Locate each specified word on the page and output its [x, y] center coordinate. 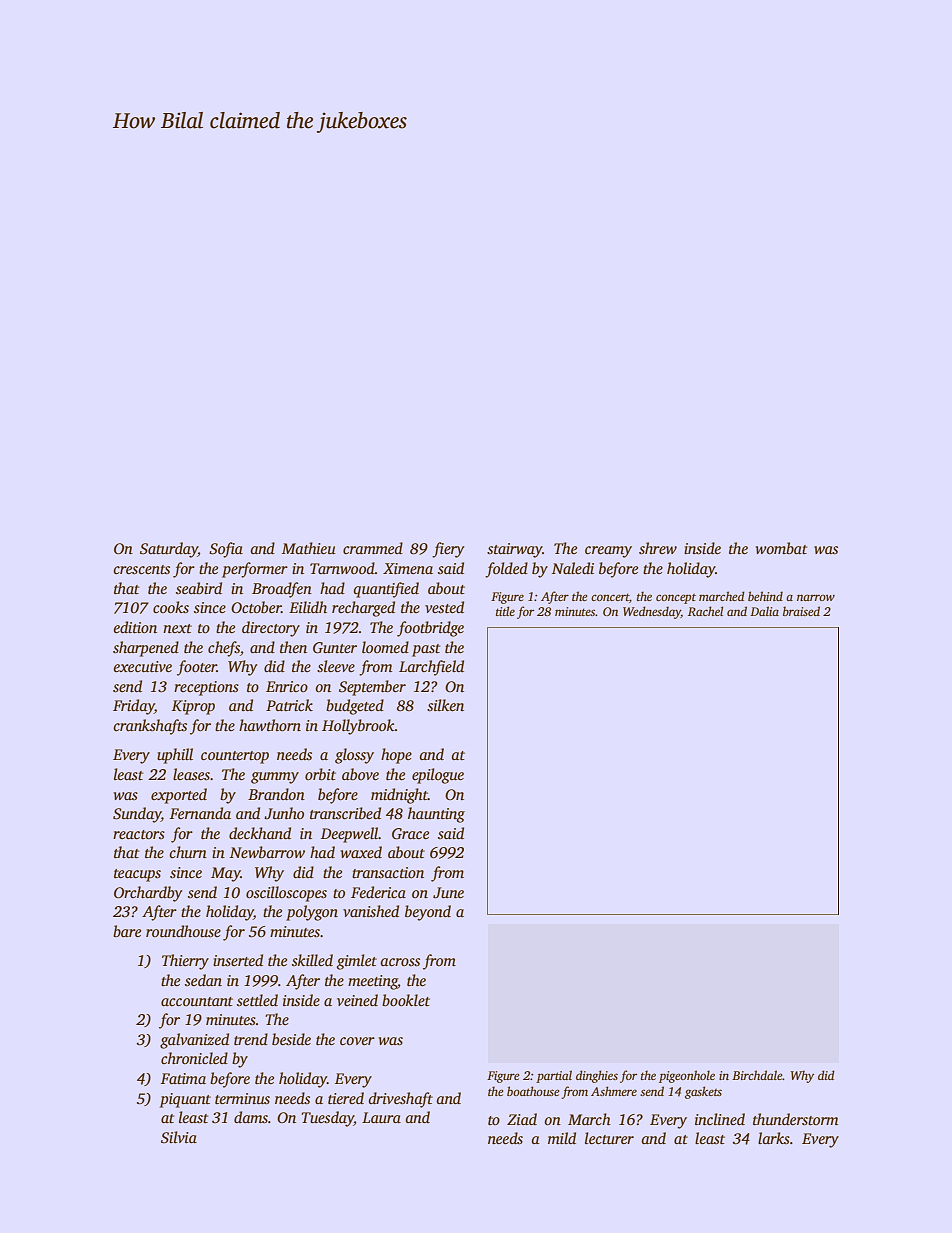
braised [801, 611]
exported [179, 796]
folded [506, 570]
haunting [436, 815]
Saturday [169, 550]
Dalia [764, 611]
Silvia [179, 1137]
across [400, 962]
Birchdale [757, 1075]
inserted [238, 960]
